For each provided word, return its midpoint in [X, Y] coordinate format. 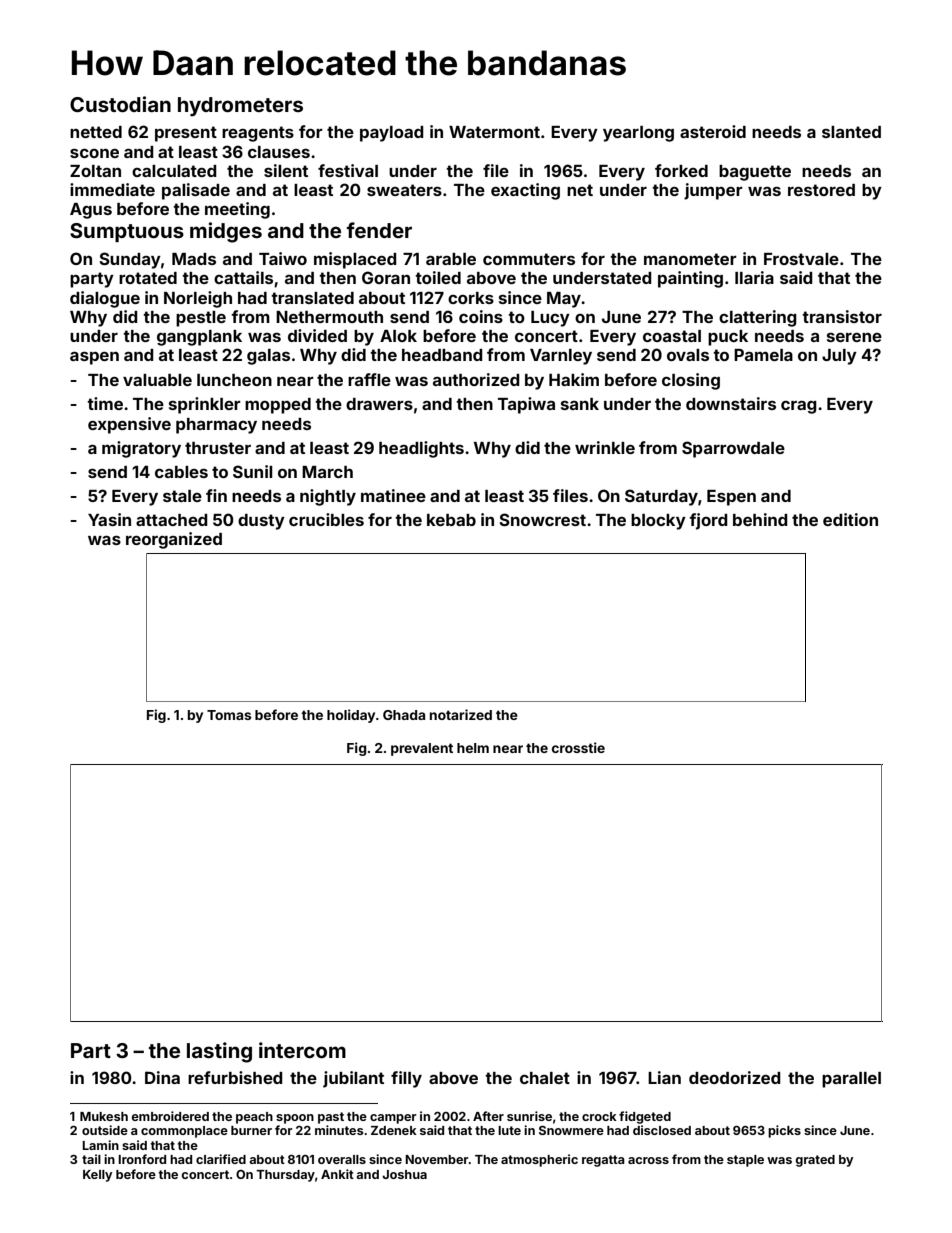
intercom [302, 1050]
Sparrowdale [733, 449]
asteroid [713, 131]
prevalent [422, 749]
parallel [851, 1080]
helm [473, 748]
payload [392, 134]
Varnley [561, 357]
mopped [278, 406]
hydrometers [240, 106]
